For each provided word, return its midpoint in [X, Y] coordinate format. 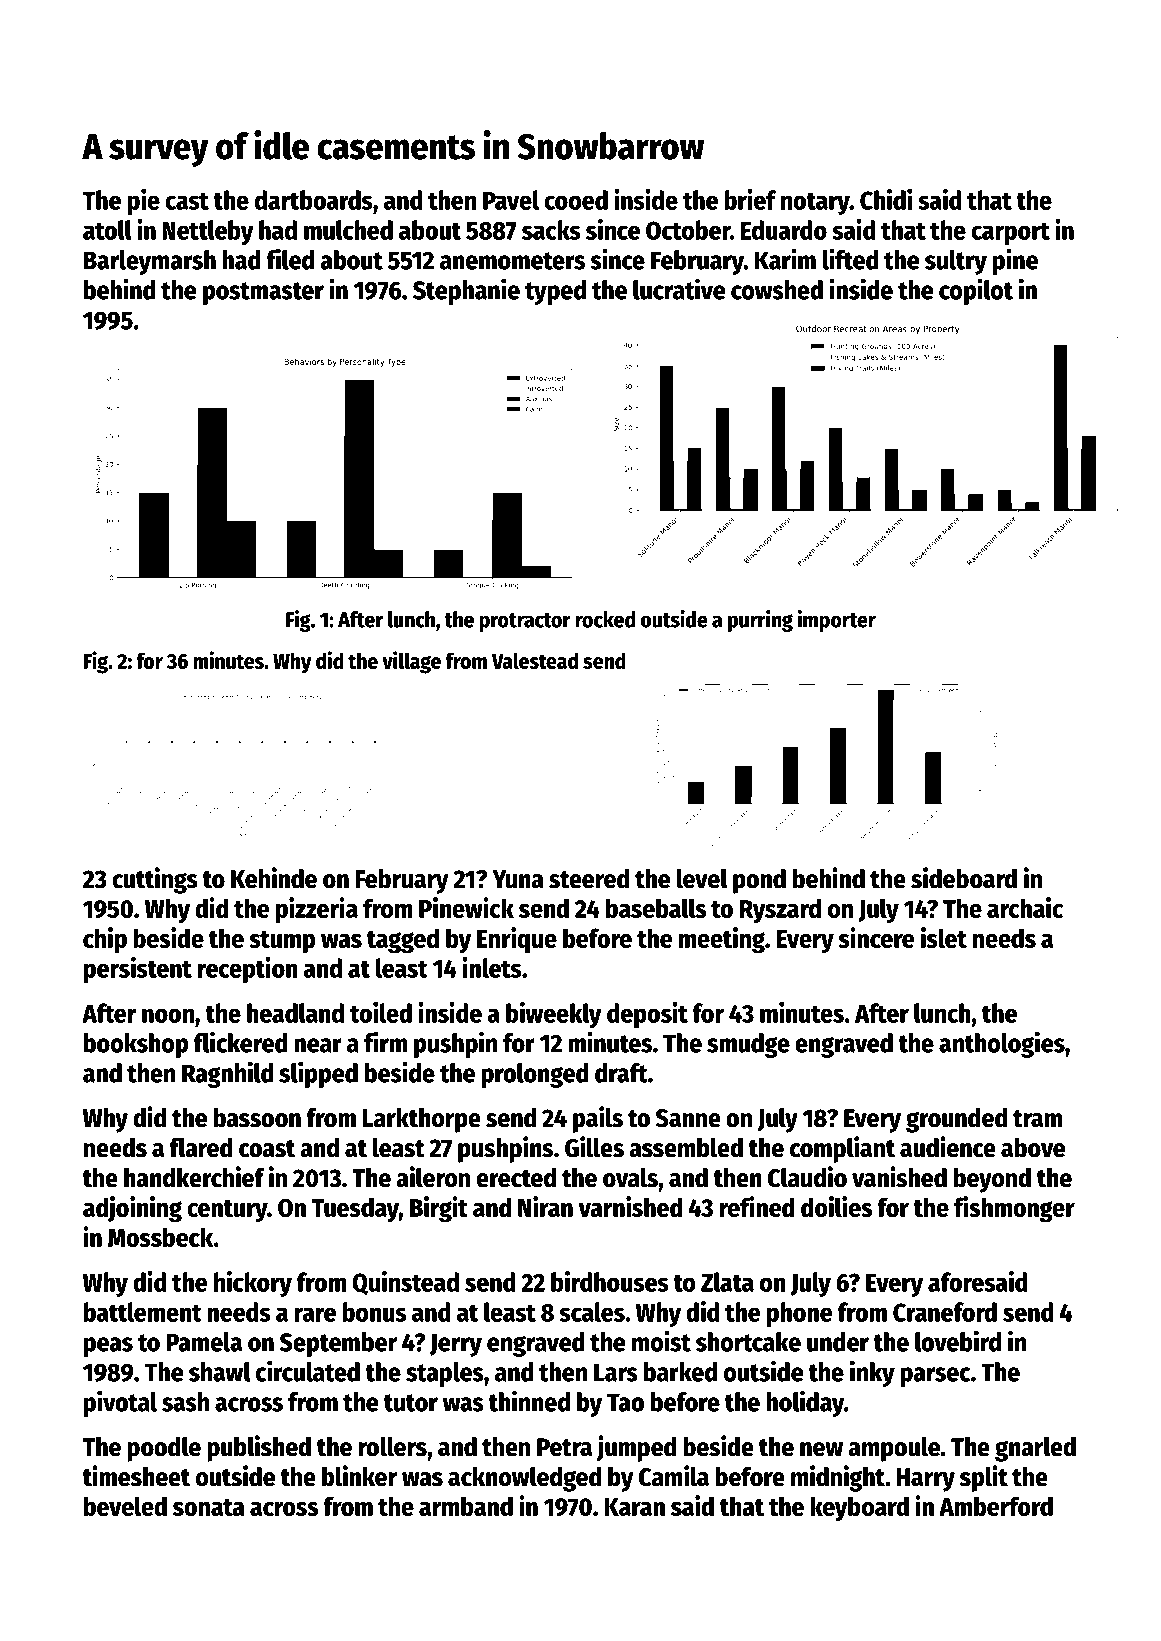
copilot [976, 291]
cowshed [777, 290]
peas [108, 1347]
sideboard [964, 878]
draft [621, 1073]
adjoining [132, 1209]
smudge [748, 1045]
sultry [956, 262]
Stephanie [466, 291]
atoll [107, 230]
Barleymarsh [150, 262]
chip [105, 940]
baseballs [656, 908]
